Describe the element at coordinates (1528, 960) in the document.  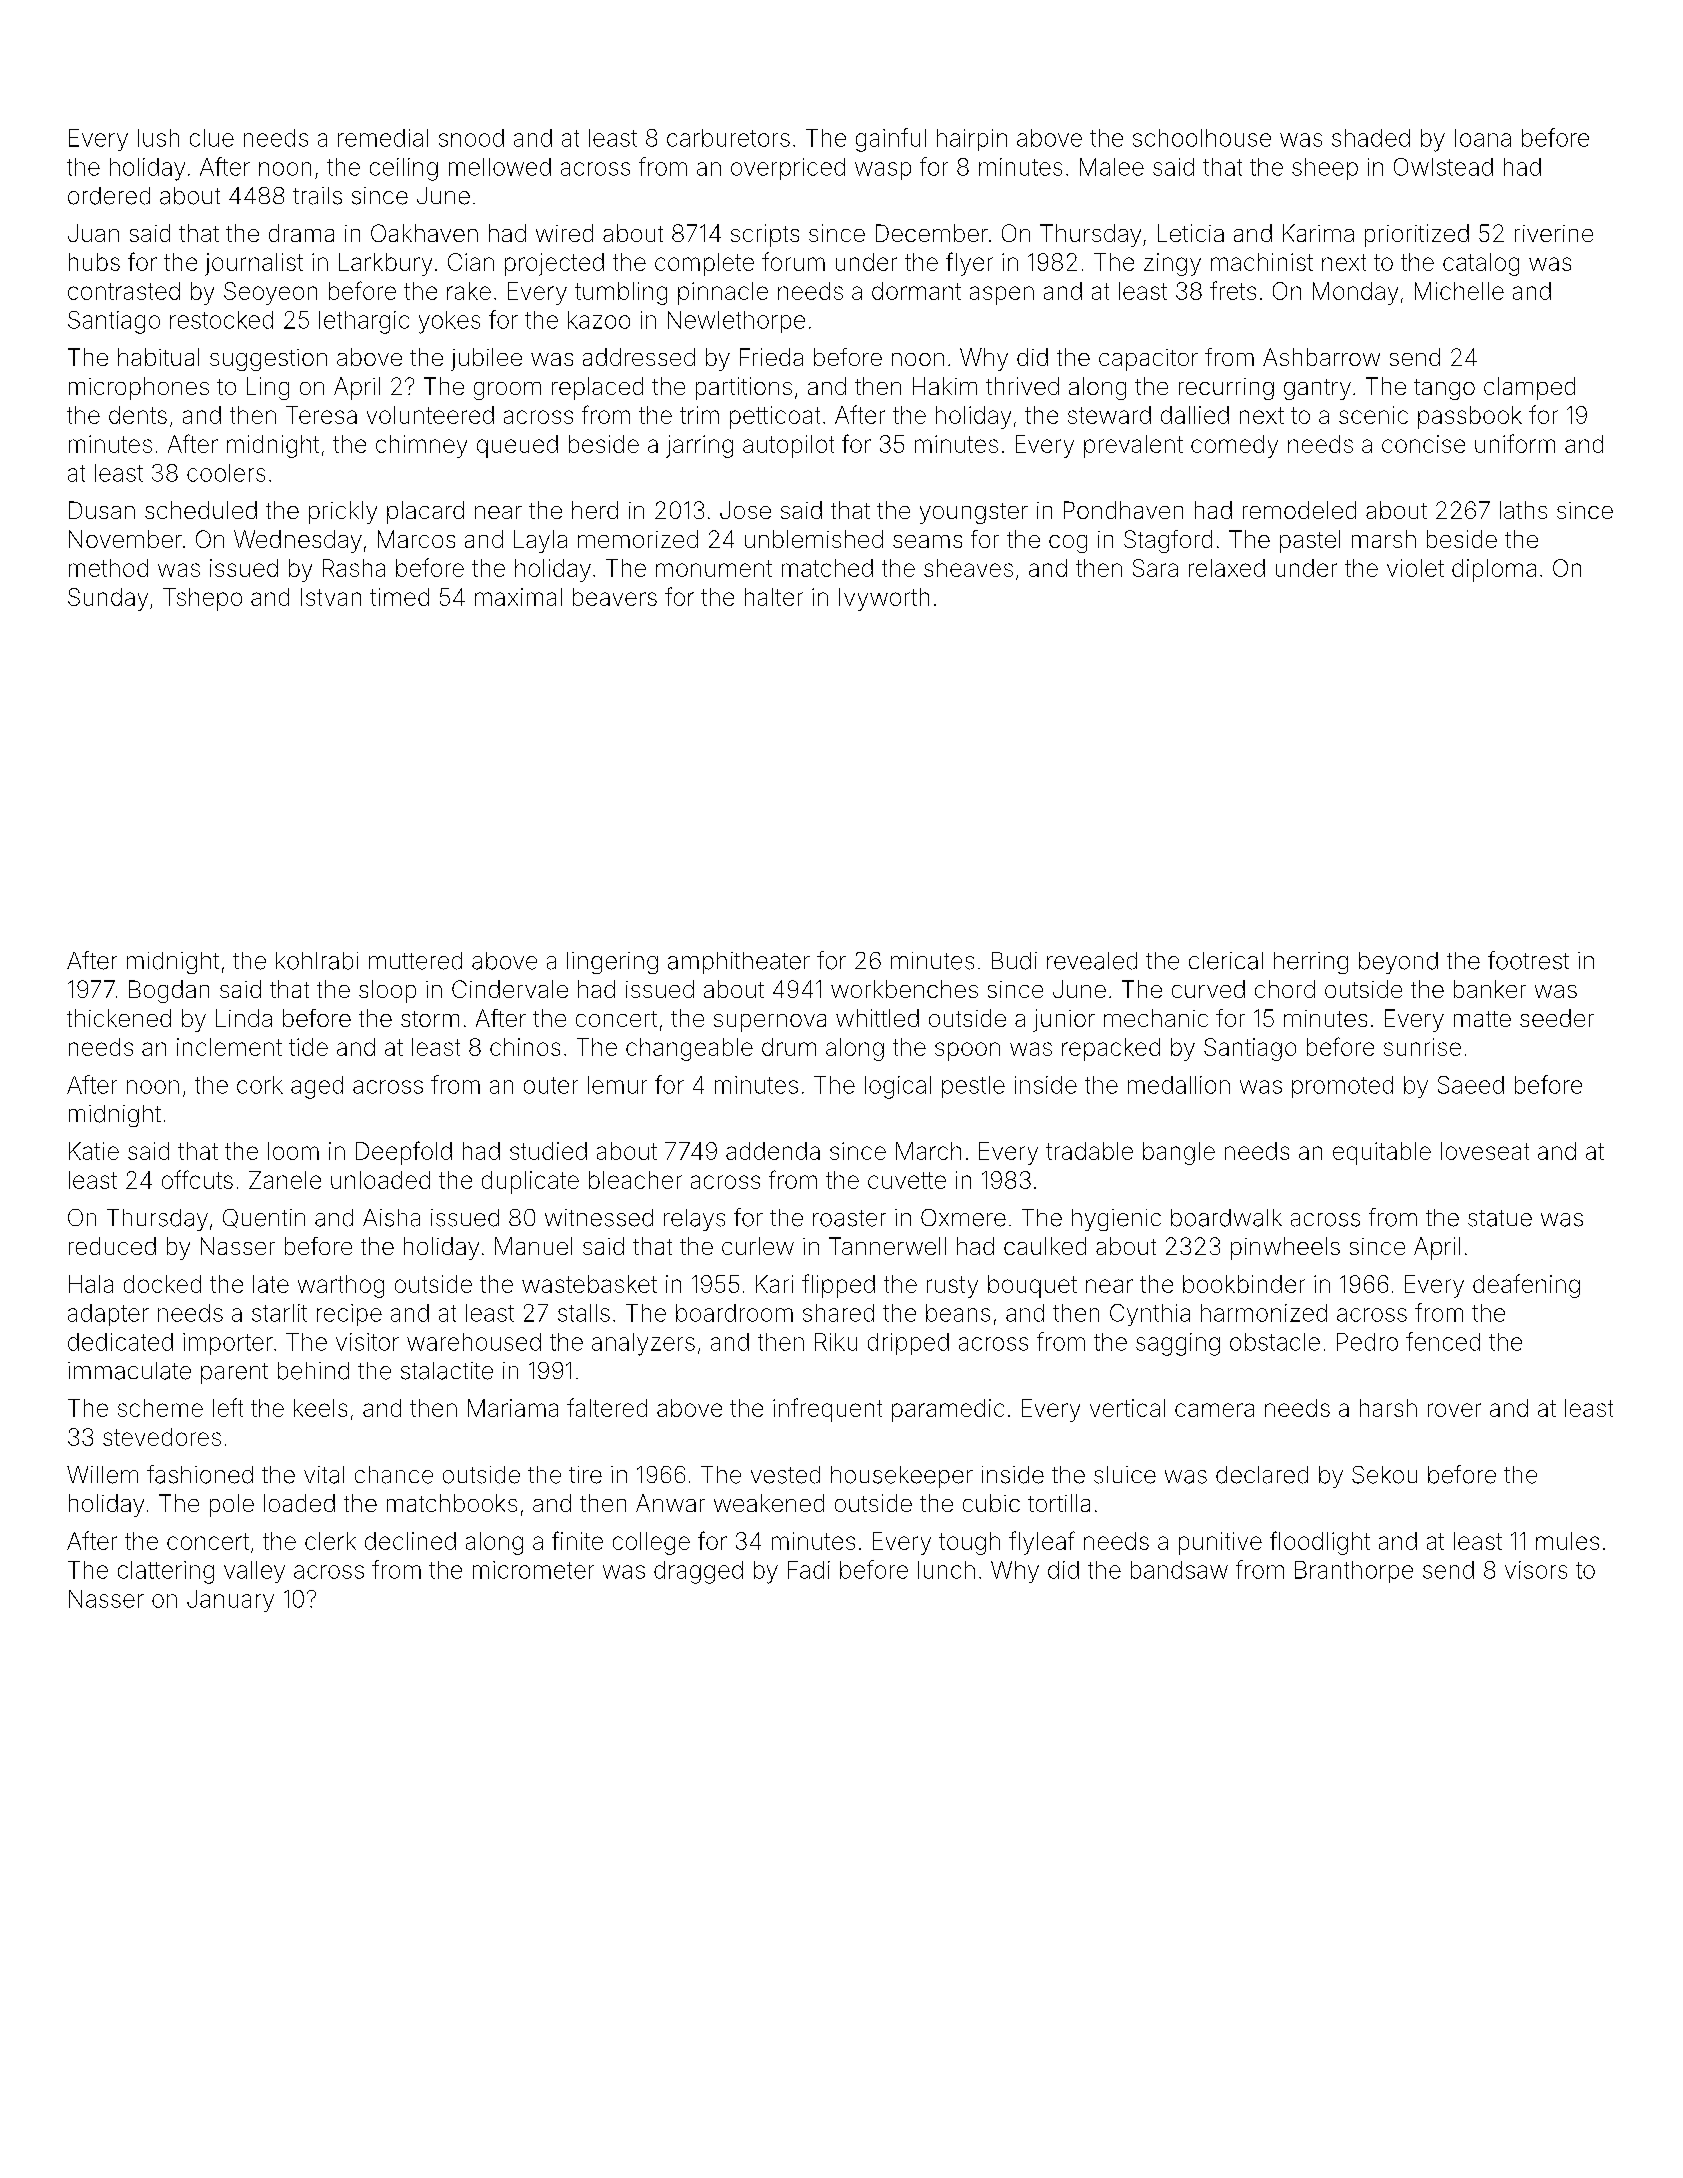
I see `footrest` at that location.
